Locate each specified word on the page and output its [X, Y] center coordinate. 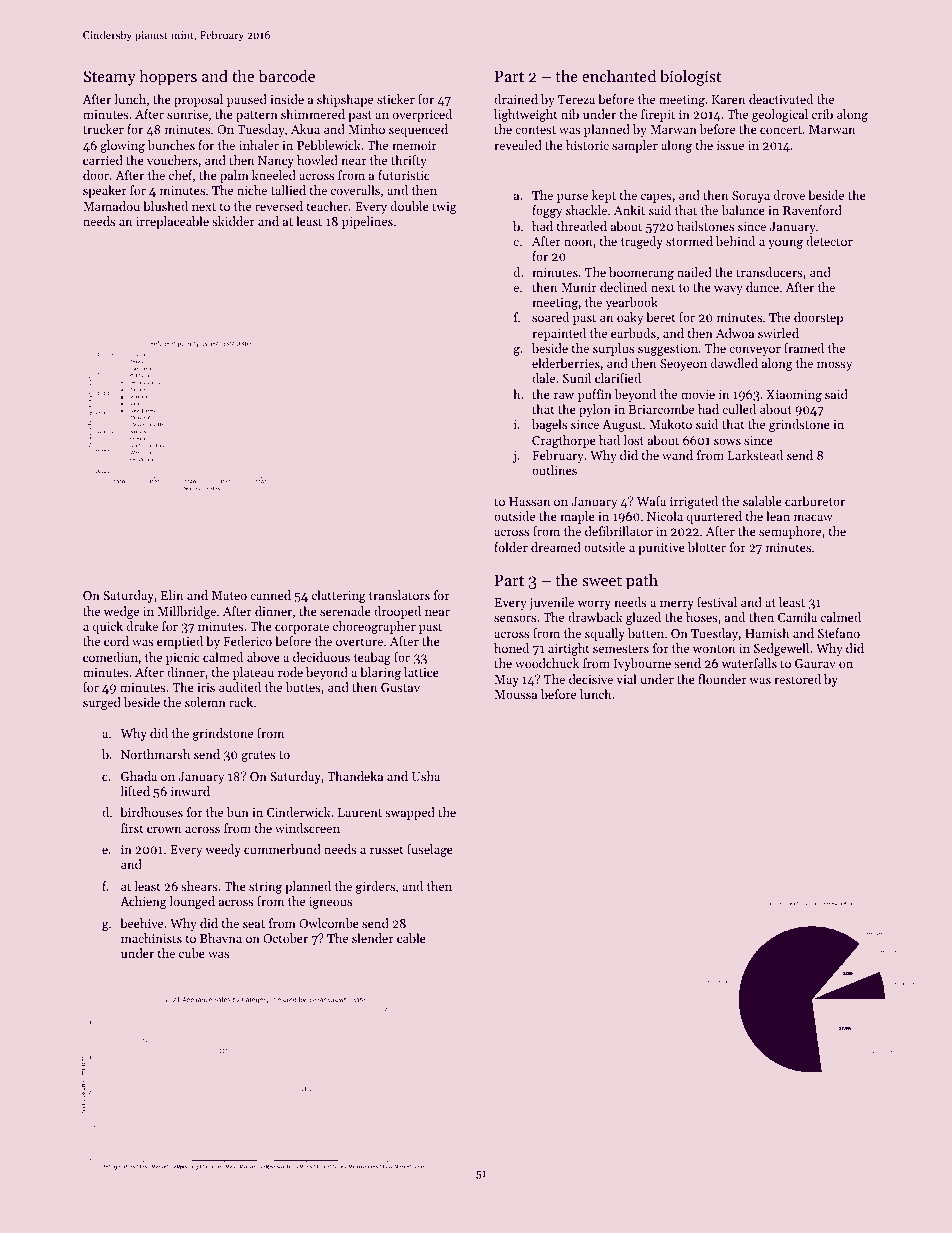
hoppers [168, 77]
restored [798, 679]
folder [511, 547]
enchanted [619, 75]
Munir [579, 287]
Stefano [839, 633]
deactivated [781, 99]
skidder [233, 221]
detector [829, 241]
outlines [554, 470]
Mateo [229, 595]
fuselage [430, 850]
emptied [180, 642]
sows [727, 441]
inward [190, 791]
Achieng [143, 902]
